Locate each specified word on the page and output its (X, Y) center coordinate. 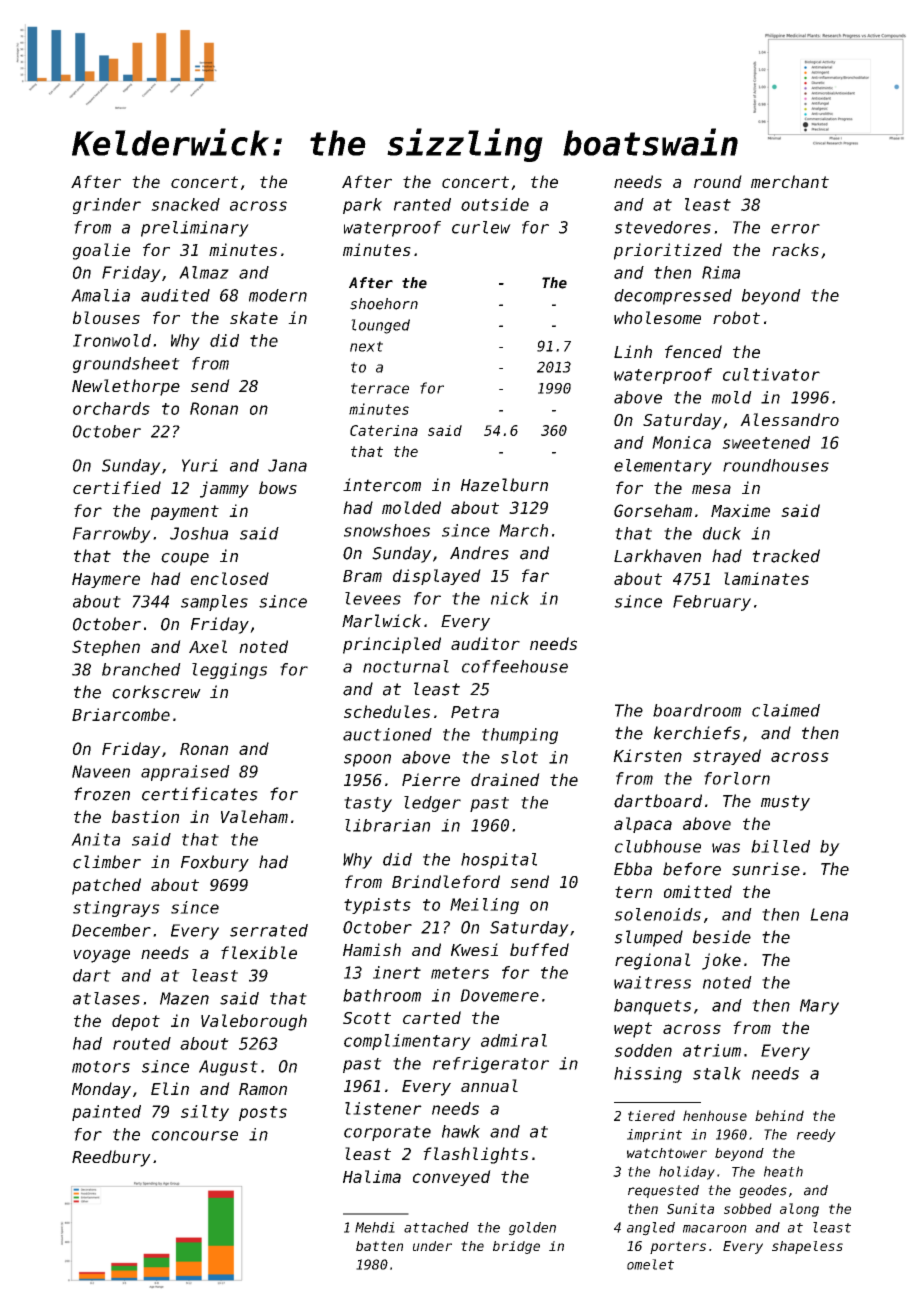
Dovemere (499, 995)
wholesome (657, 317)
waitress (652, 982)
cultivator (771, 374)
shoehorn (384, 304)
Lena (829, 914)
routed (142, 1043)
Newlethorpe (126, 387)
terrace (380, 388)
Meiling (484, 906)
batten (379, 1246)
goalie (101, 251)
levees (373, 598)
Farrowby (112, 535)
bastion (145, 816)
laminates (766, 578)
